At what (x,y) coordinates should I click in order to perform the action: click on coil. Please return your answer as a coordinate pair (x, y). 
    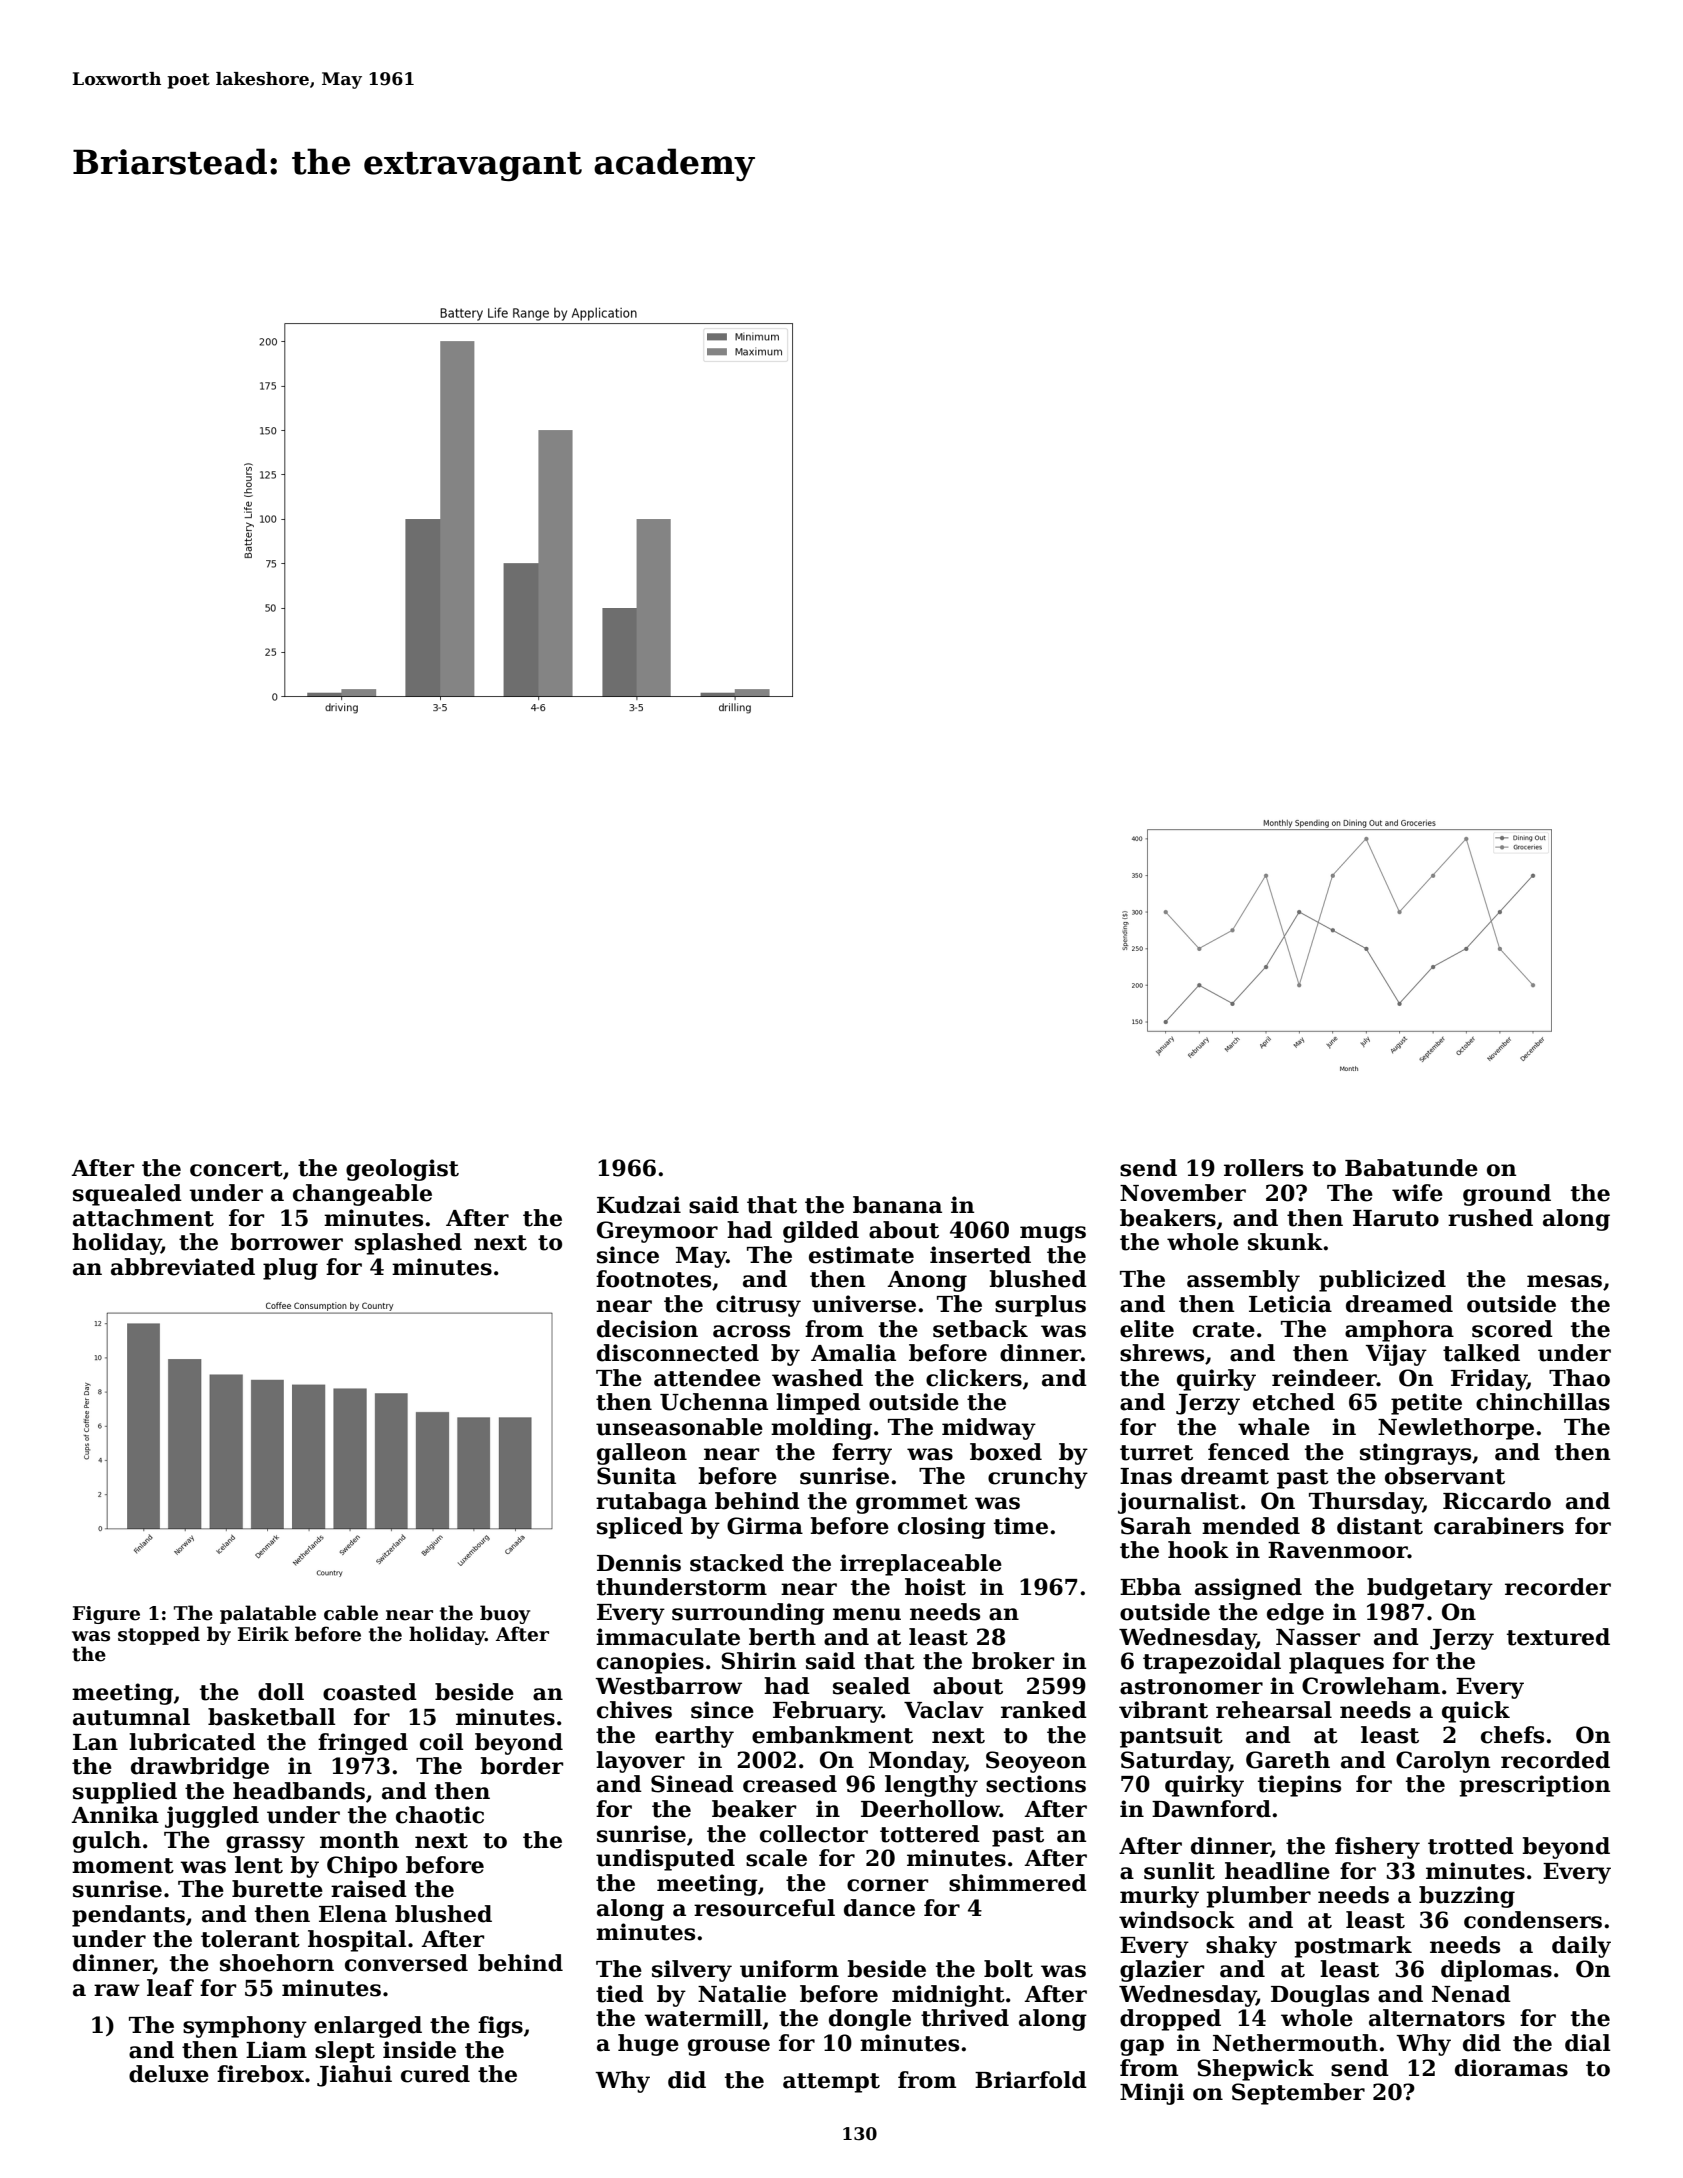
    Looking at the image, I should click on (441, 1742).
